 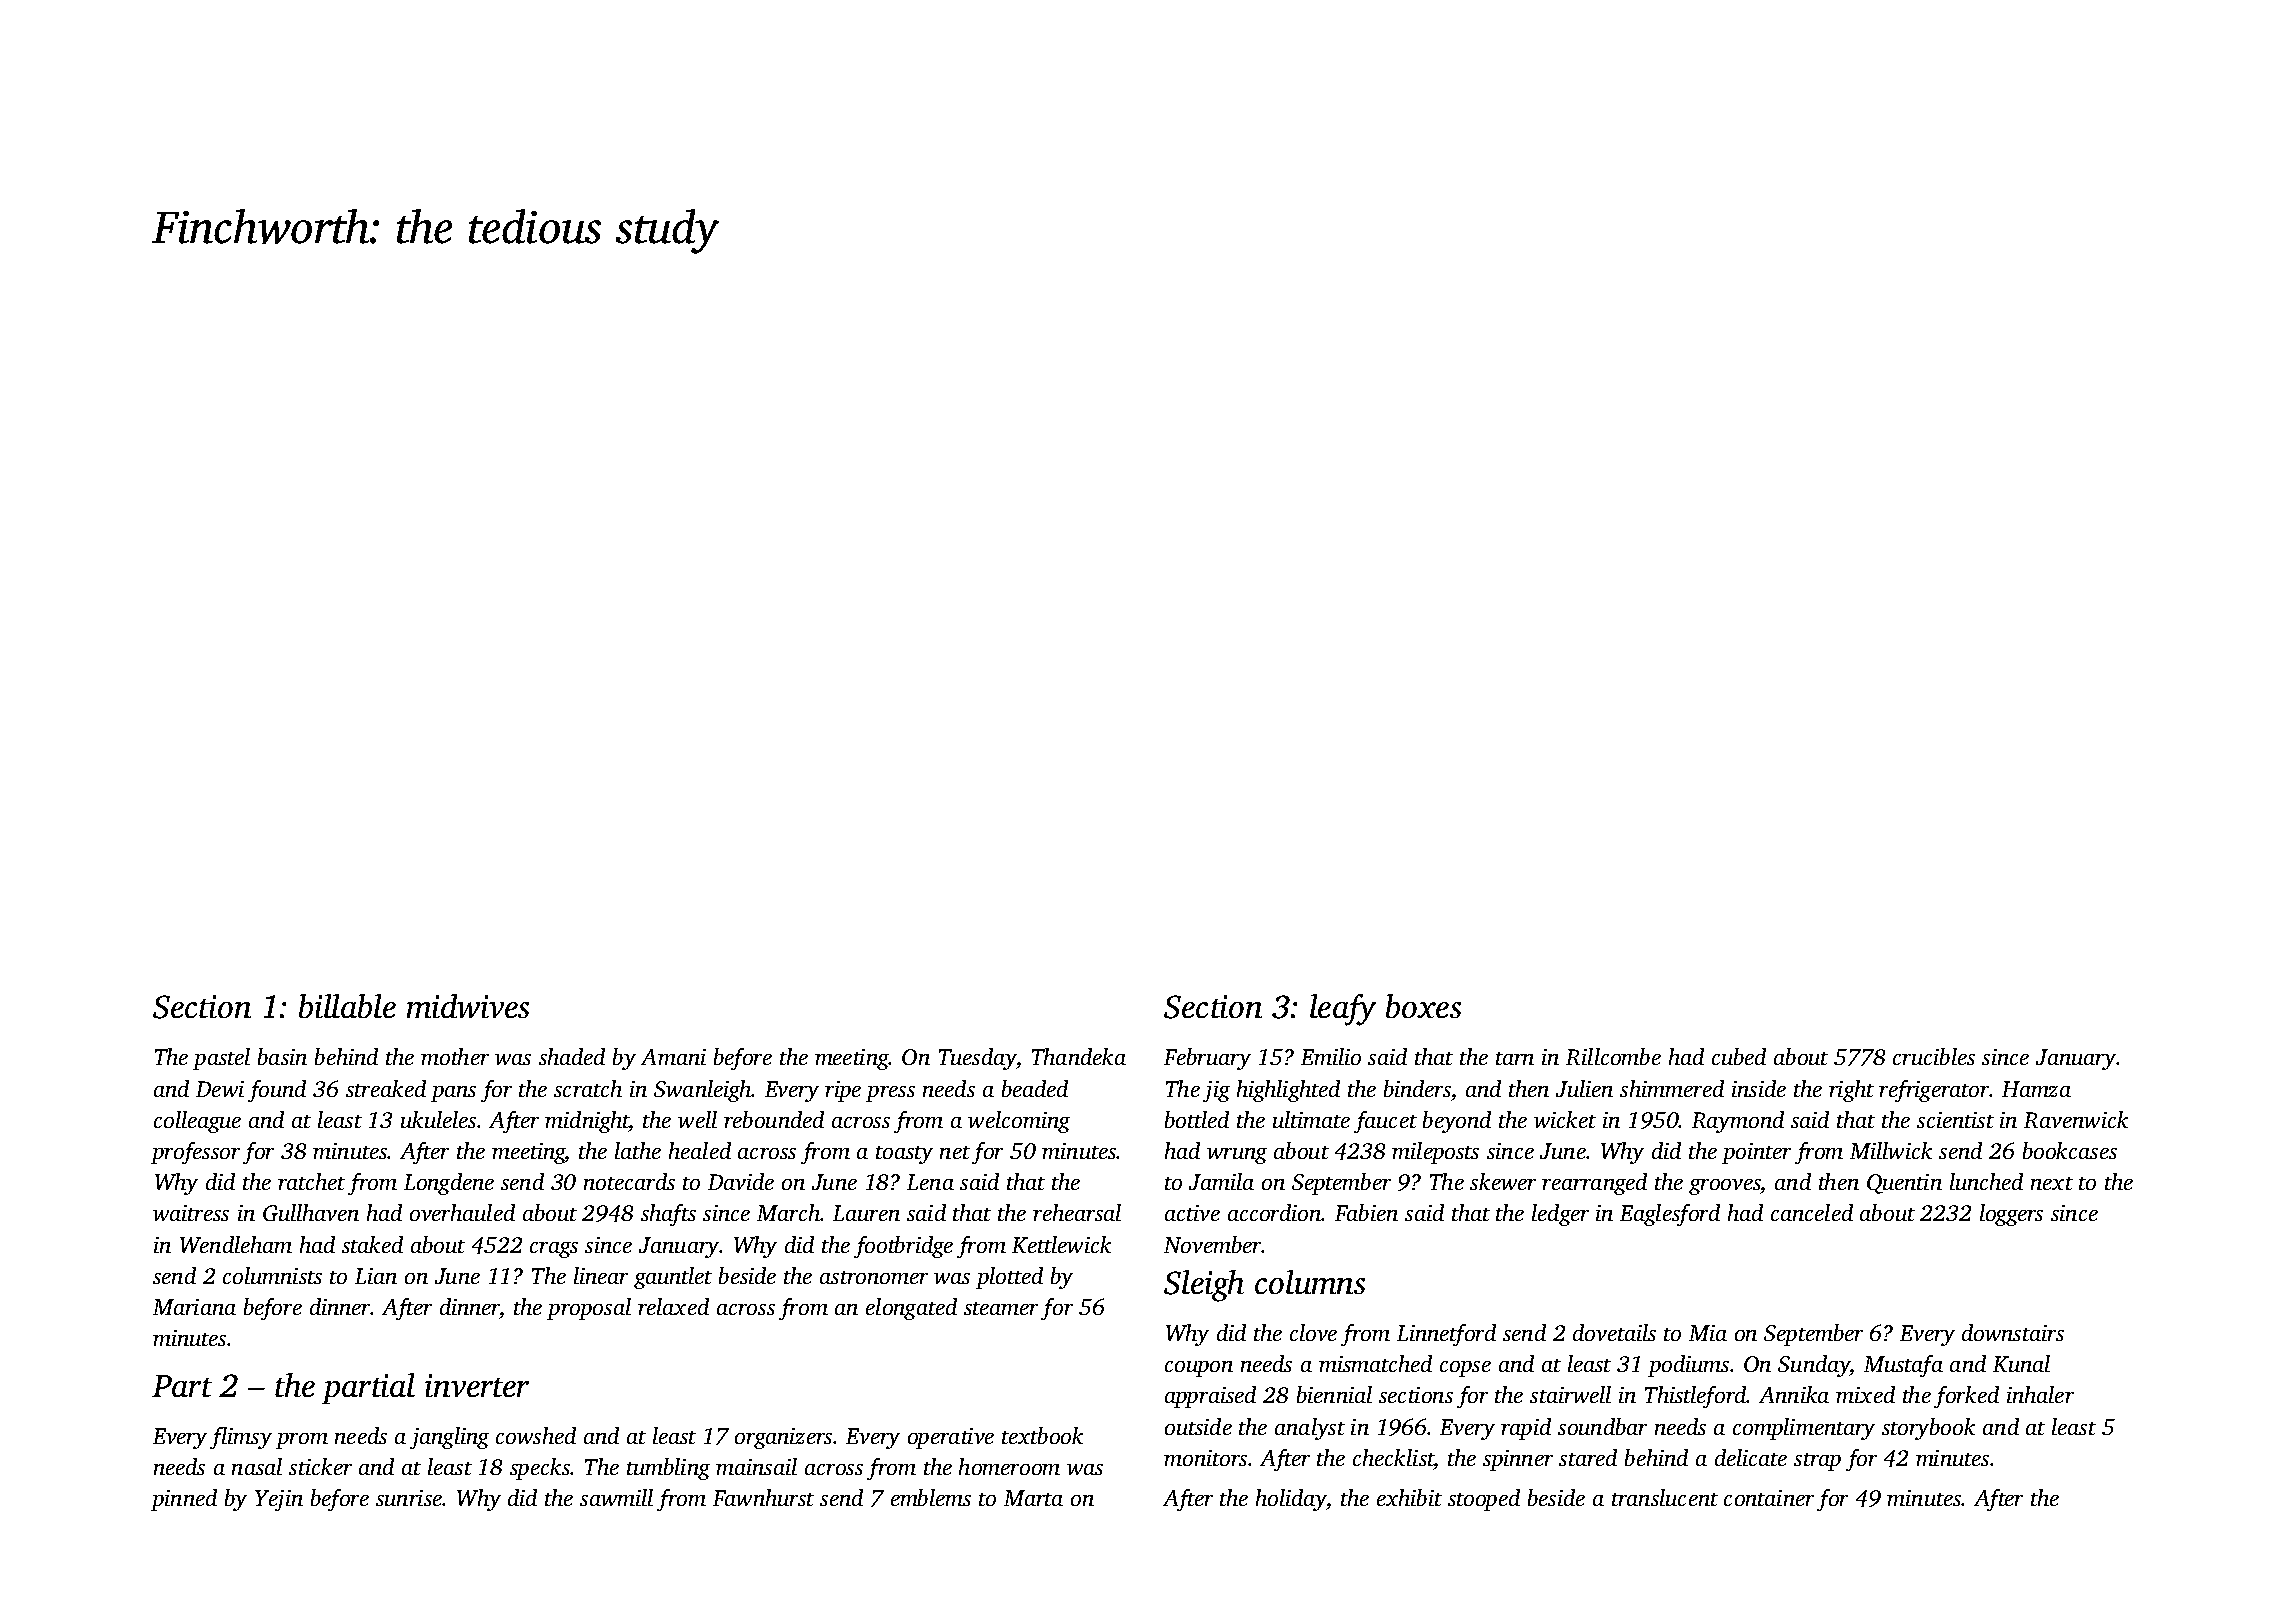 I want to click on midwives, so click(x=468, y=1006).
